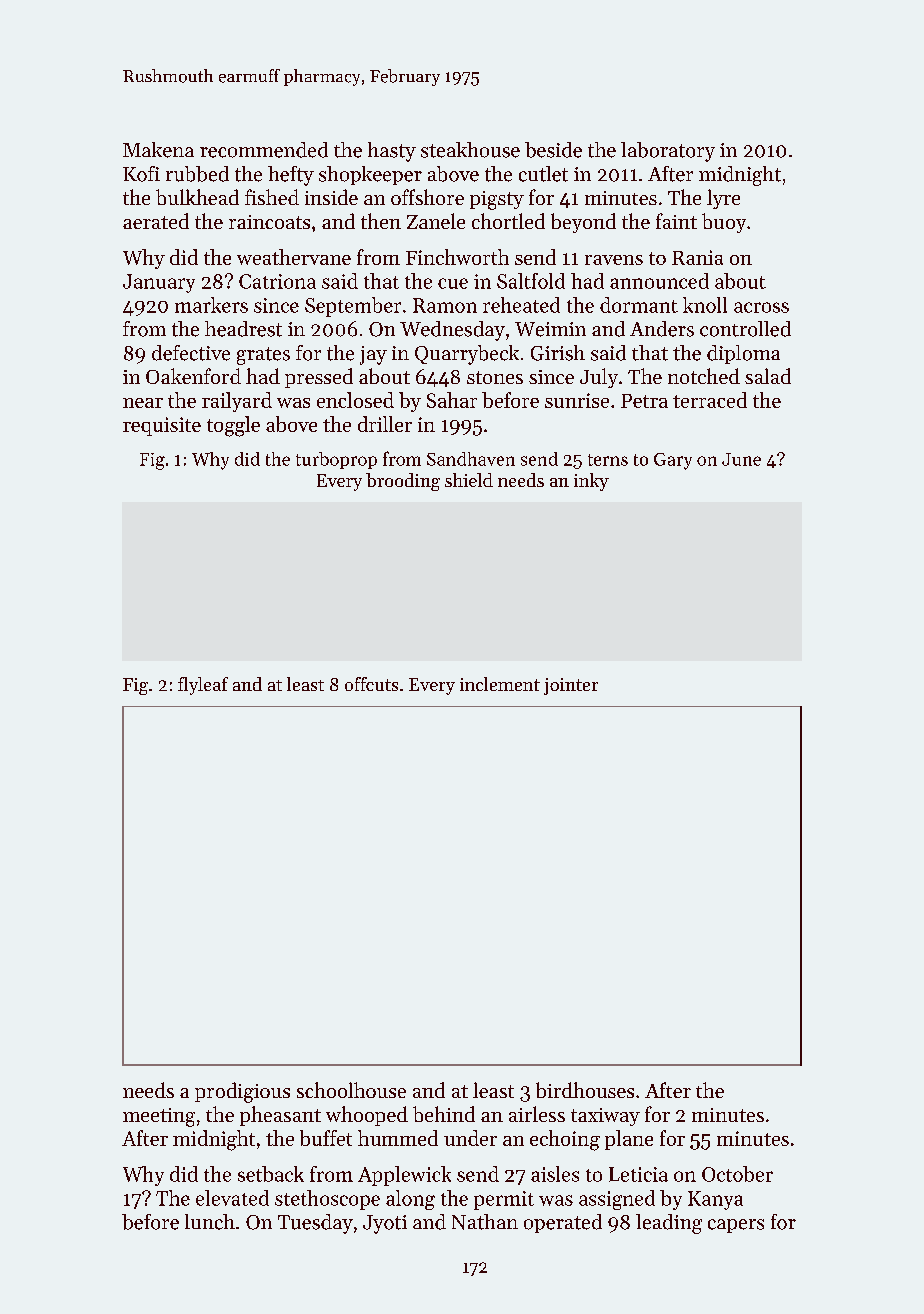 Image resolution: width=924 pixels, height=1314 pixels. I want to click on January, so click(159, 283).
